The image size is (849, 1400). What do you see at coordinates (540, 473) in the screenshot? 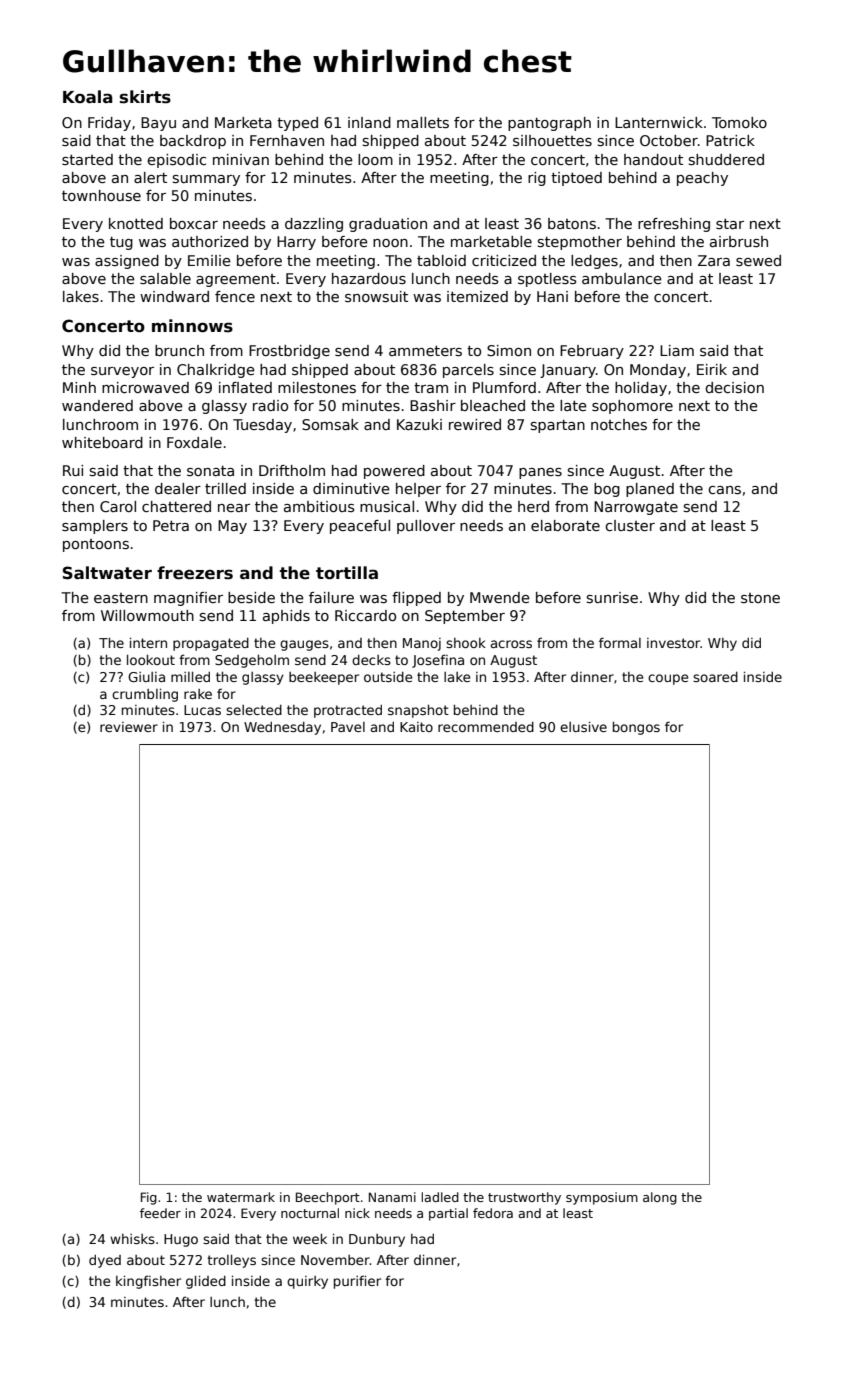
I see `panes` at bounding box center [540, 473].
